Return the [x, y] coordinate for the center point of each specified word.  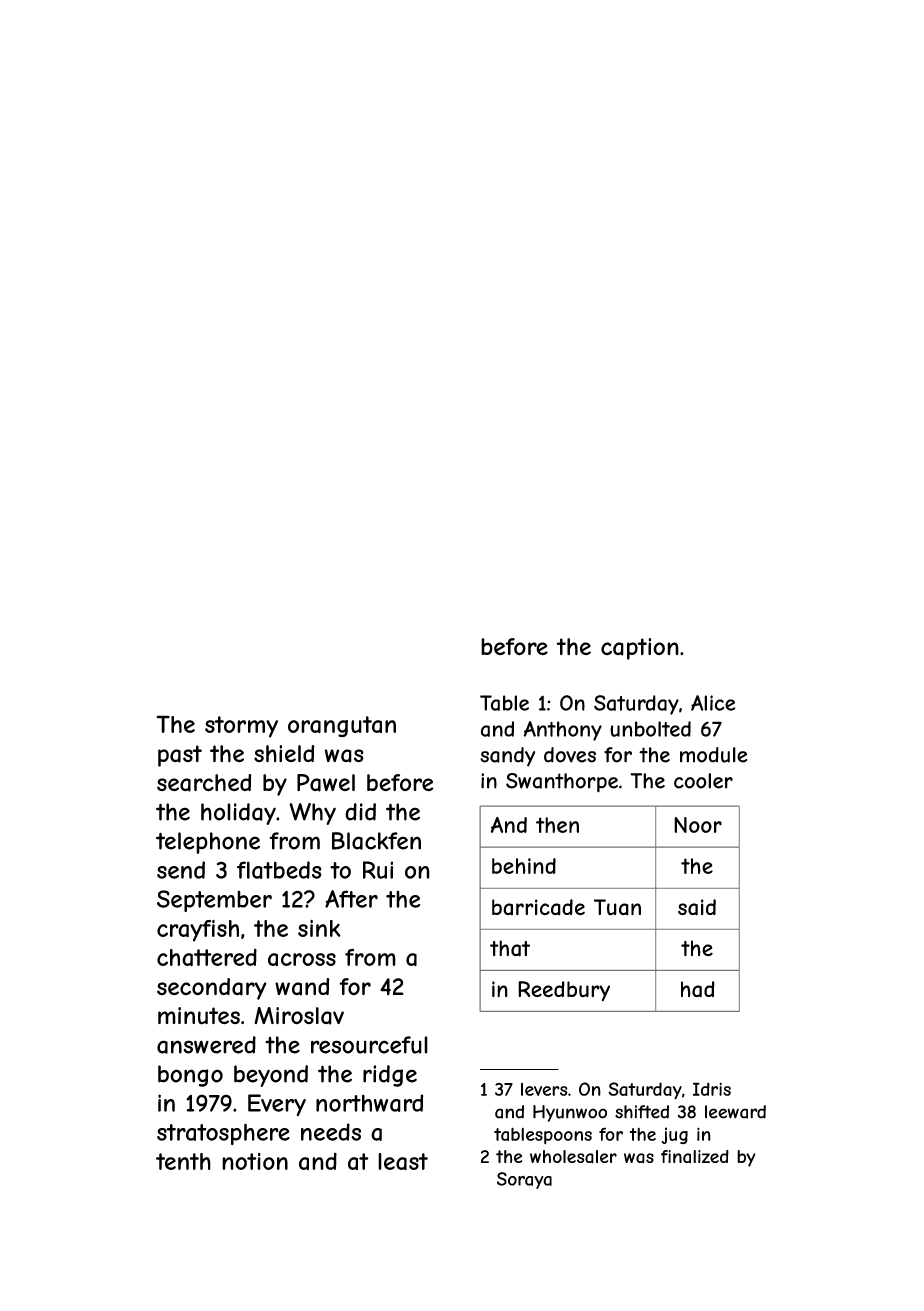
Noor [698, 825]
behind [524, 866]
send [181, 870]
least [403, 1161]
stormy [241, 727]
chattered [207, 957]
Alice [713, 703]
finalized [695, 1156]
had [698, 989]
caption [640, 649]
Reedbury [564, 991]
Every [277, 1105]
